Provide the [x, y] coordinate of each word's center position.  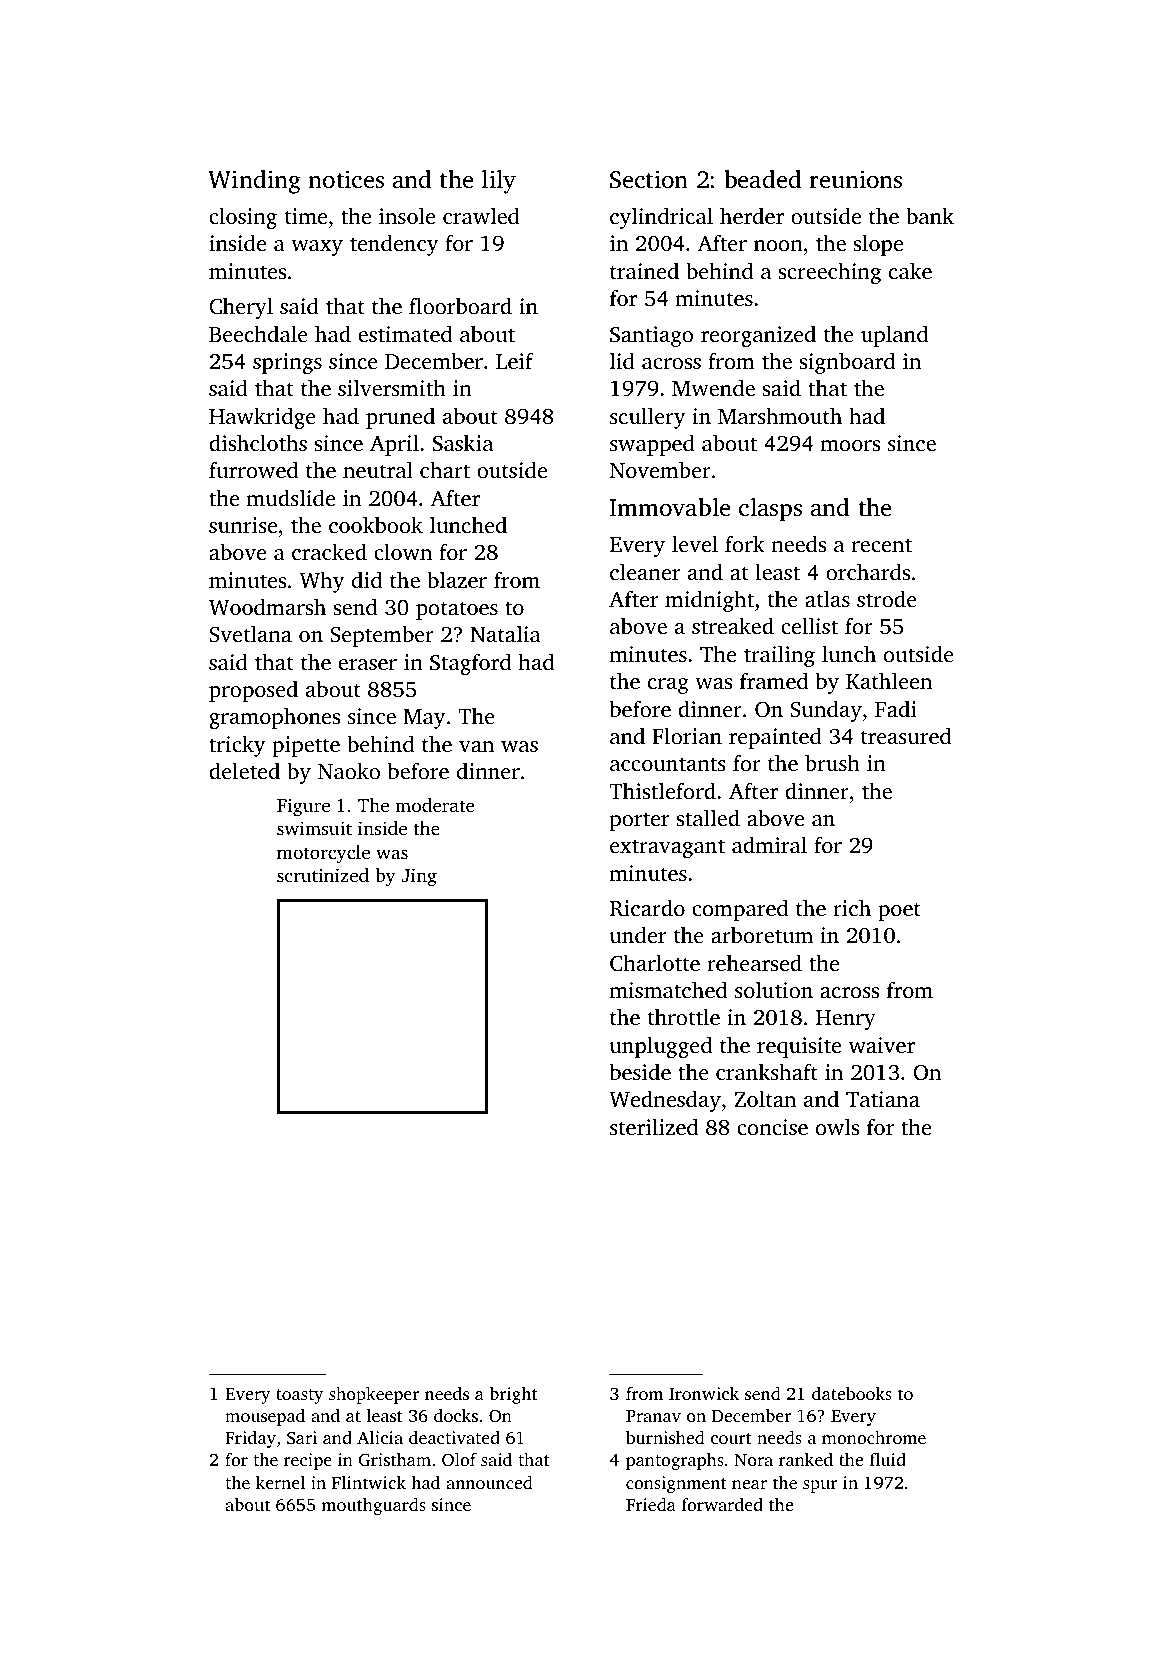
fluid [888, 1459]
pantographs [675, 1461]
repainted [775, 738]
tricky [237, 746]
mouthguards [373, 1506]
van [476, 746]
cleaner [645, 571]
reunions [855, 179]
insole [407, 215]
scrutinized [323, 875]
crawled [481, 215]
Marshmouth [780, 415]
